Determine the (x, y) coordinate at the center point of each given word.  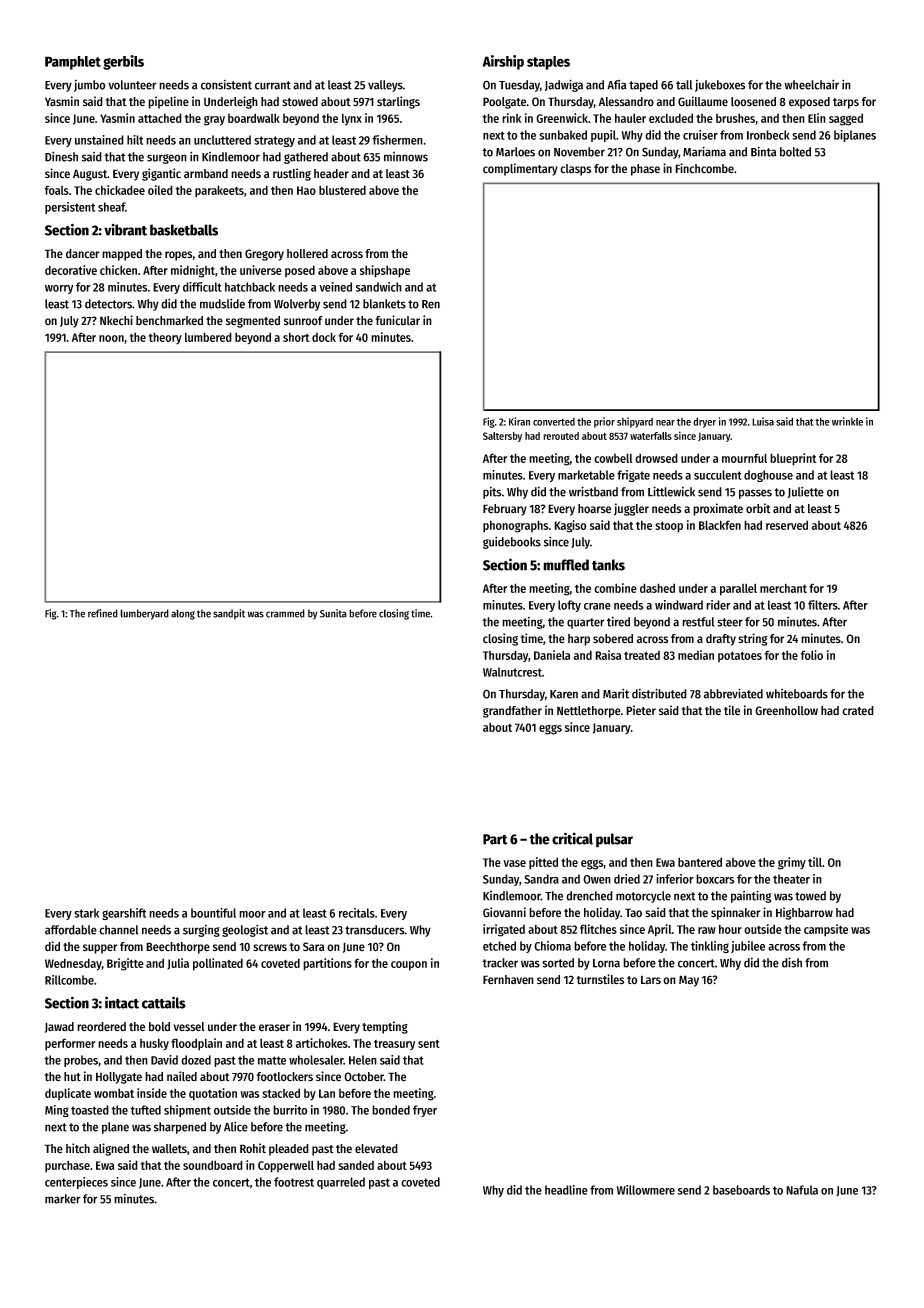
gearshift (124, 914)
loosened (753, 102)
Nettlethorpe (589, 712)
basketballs (184, 230)
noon (111, 338)
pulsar (614, 840)
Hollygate (119, 1078)
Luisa (763, 421)
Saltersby (502, 437)
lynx (352, 119)
